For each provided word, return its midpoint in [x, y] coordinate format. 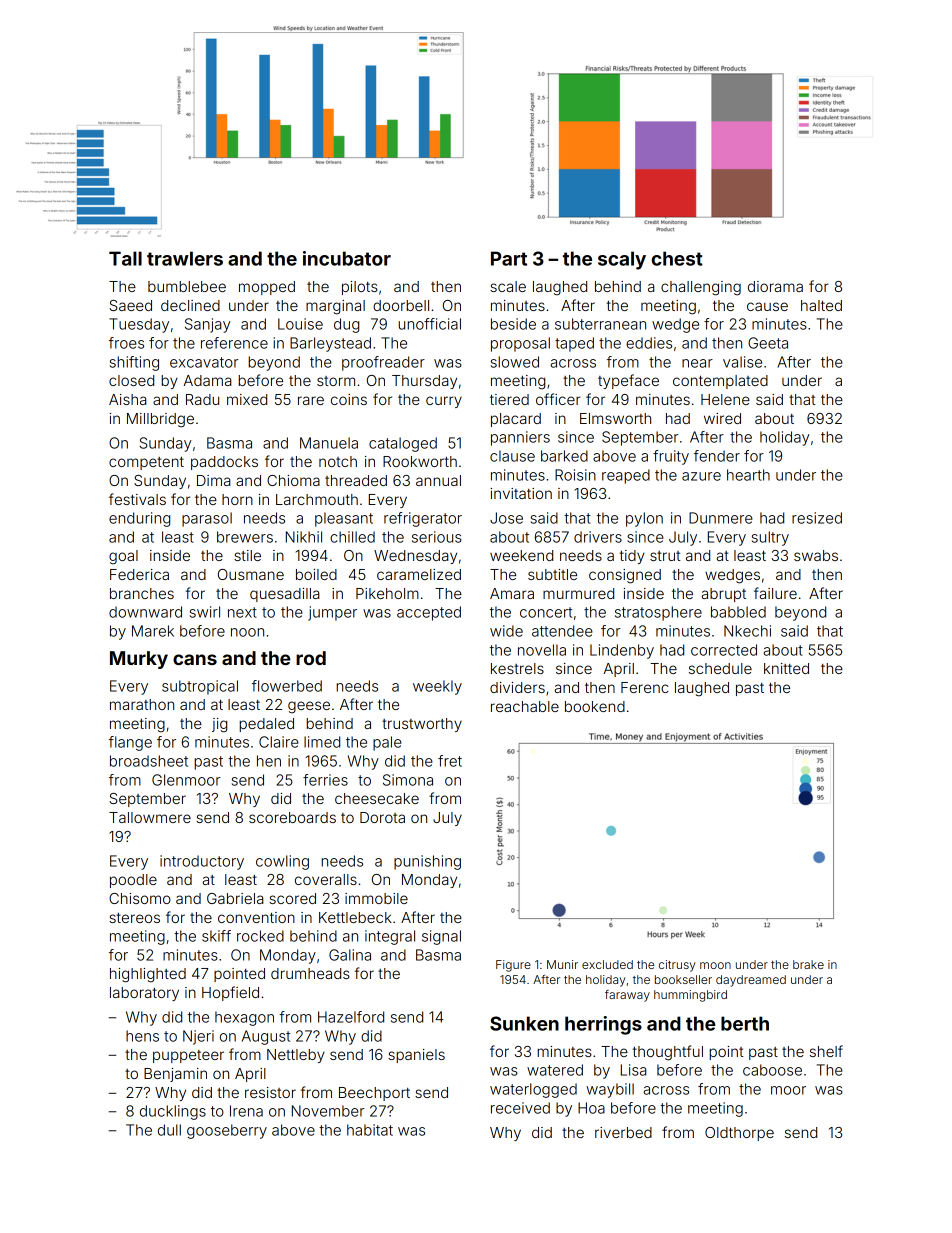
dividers [517, 687]
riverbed [623, 1132]
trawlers [185, 258]
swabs [816, 555]
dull [169, 1130]
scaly [622, 260]
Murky [139, 660]
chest [677, 258]
